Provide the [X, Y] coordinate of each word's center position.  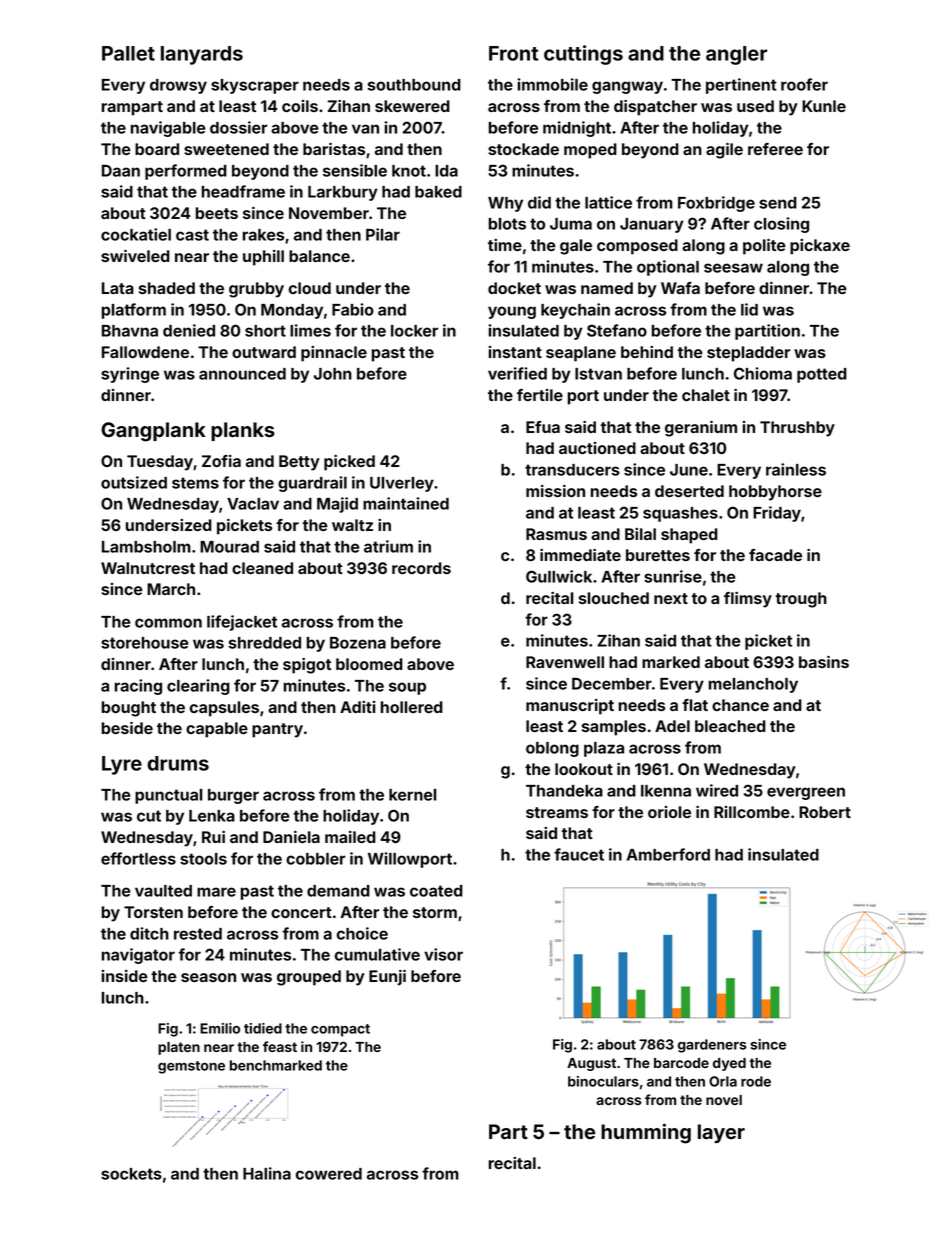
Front [513, 53]
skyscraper [255, 86]
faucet [579, 854]
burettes [658, 555]
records [421, 568]
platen [179, 1048]
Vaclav [253, 504]
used [755, 106]
